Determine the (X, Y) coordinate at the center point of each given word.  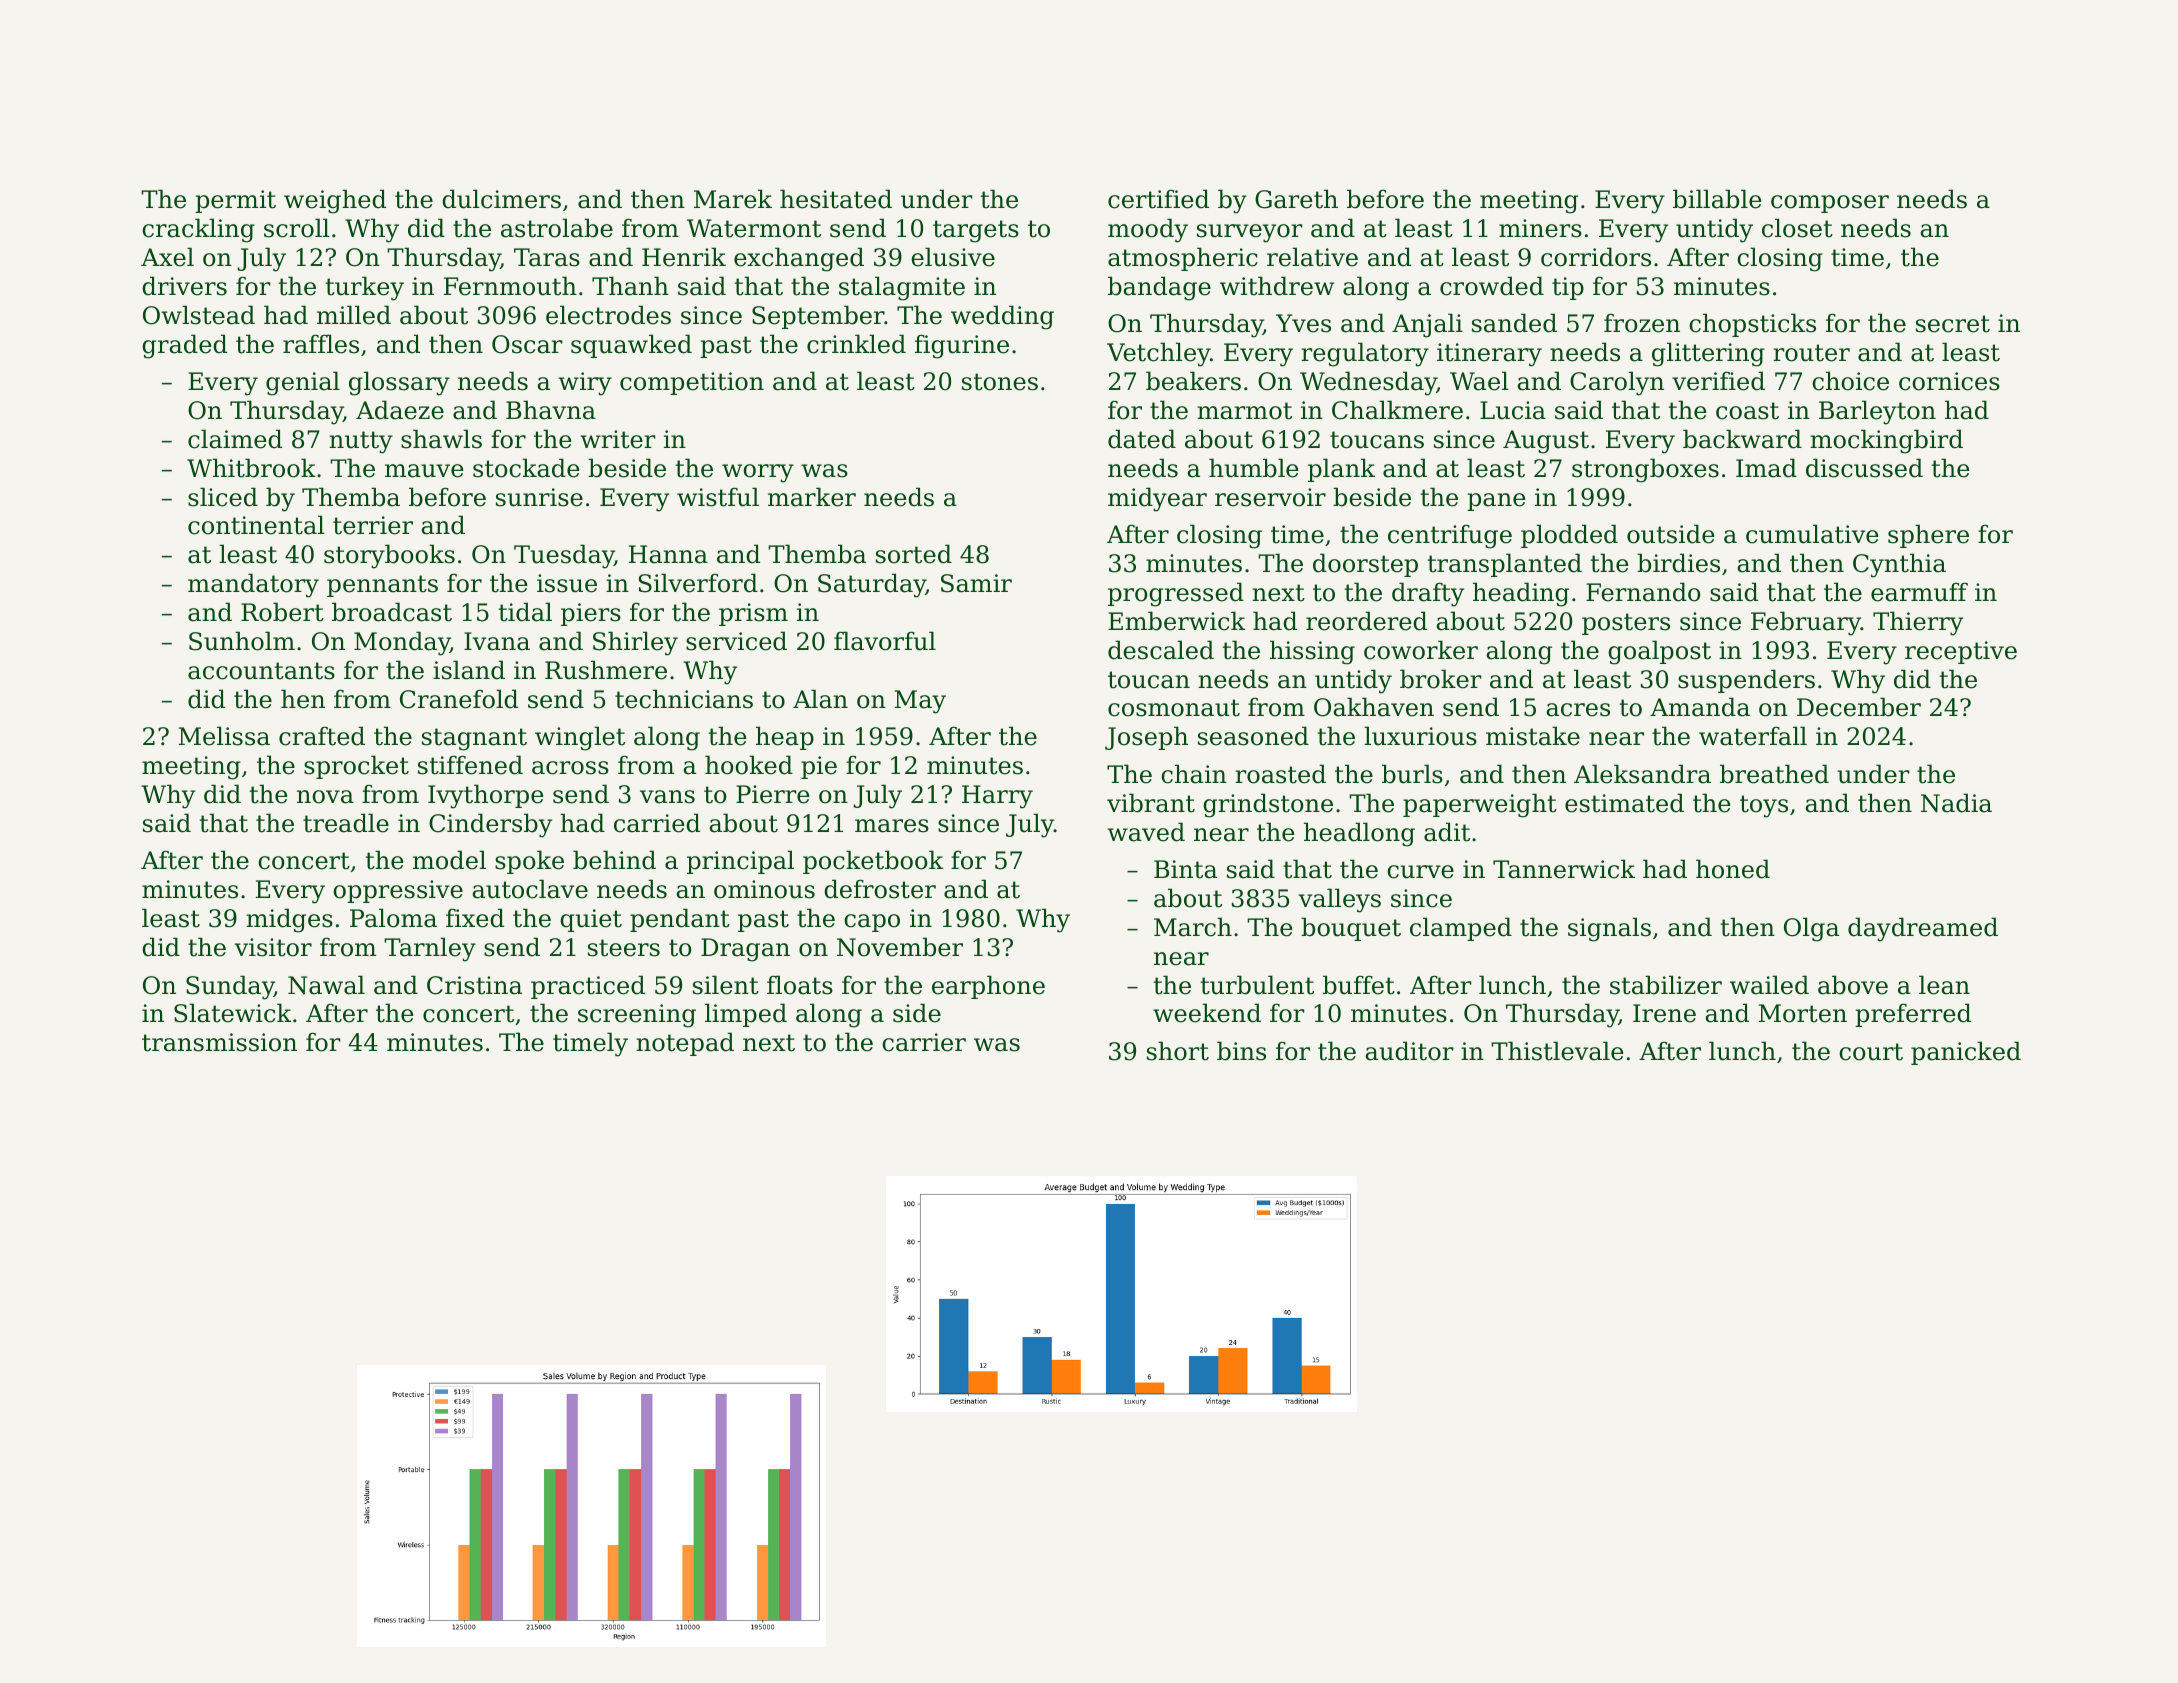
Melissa (224, 736)
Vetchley (1158, 354)
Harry (997, 797)
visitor (273, 947)
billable (1717, 199)
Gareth (1296, 199)
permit (235, 201)
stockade (526, 468)
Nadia (1956, 803)
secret (1953, 324)
